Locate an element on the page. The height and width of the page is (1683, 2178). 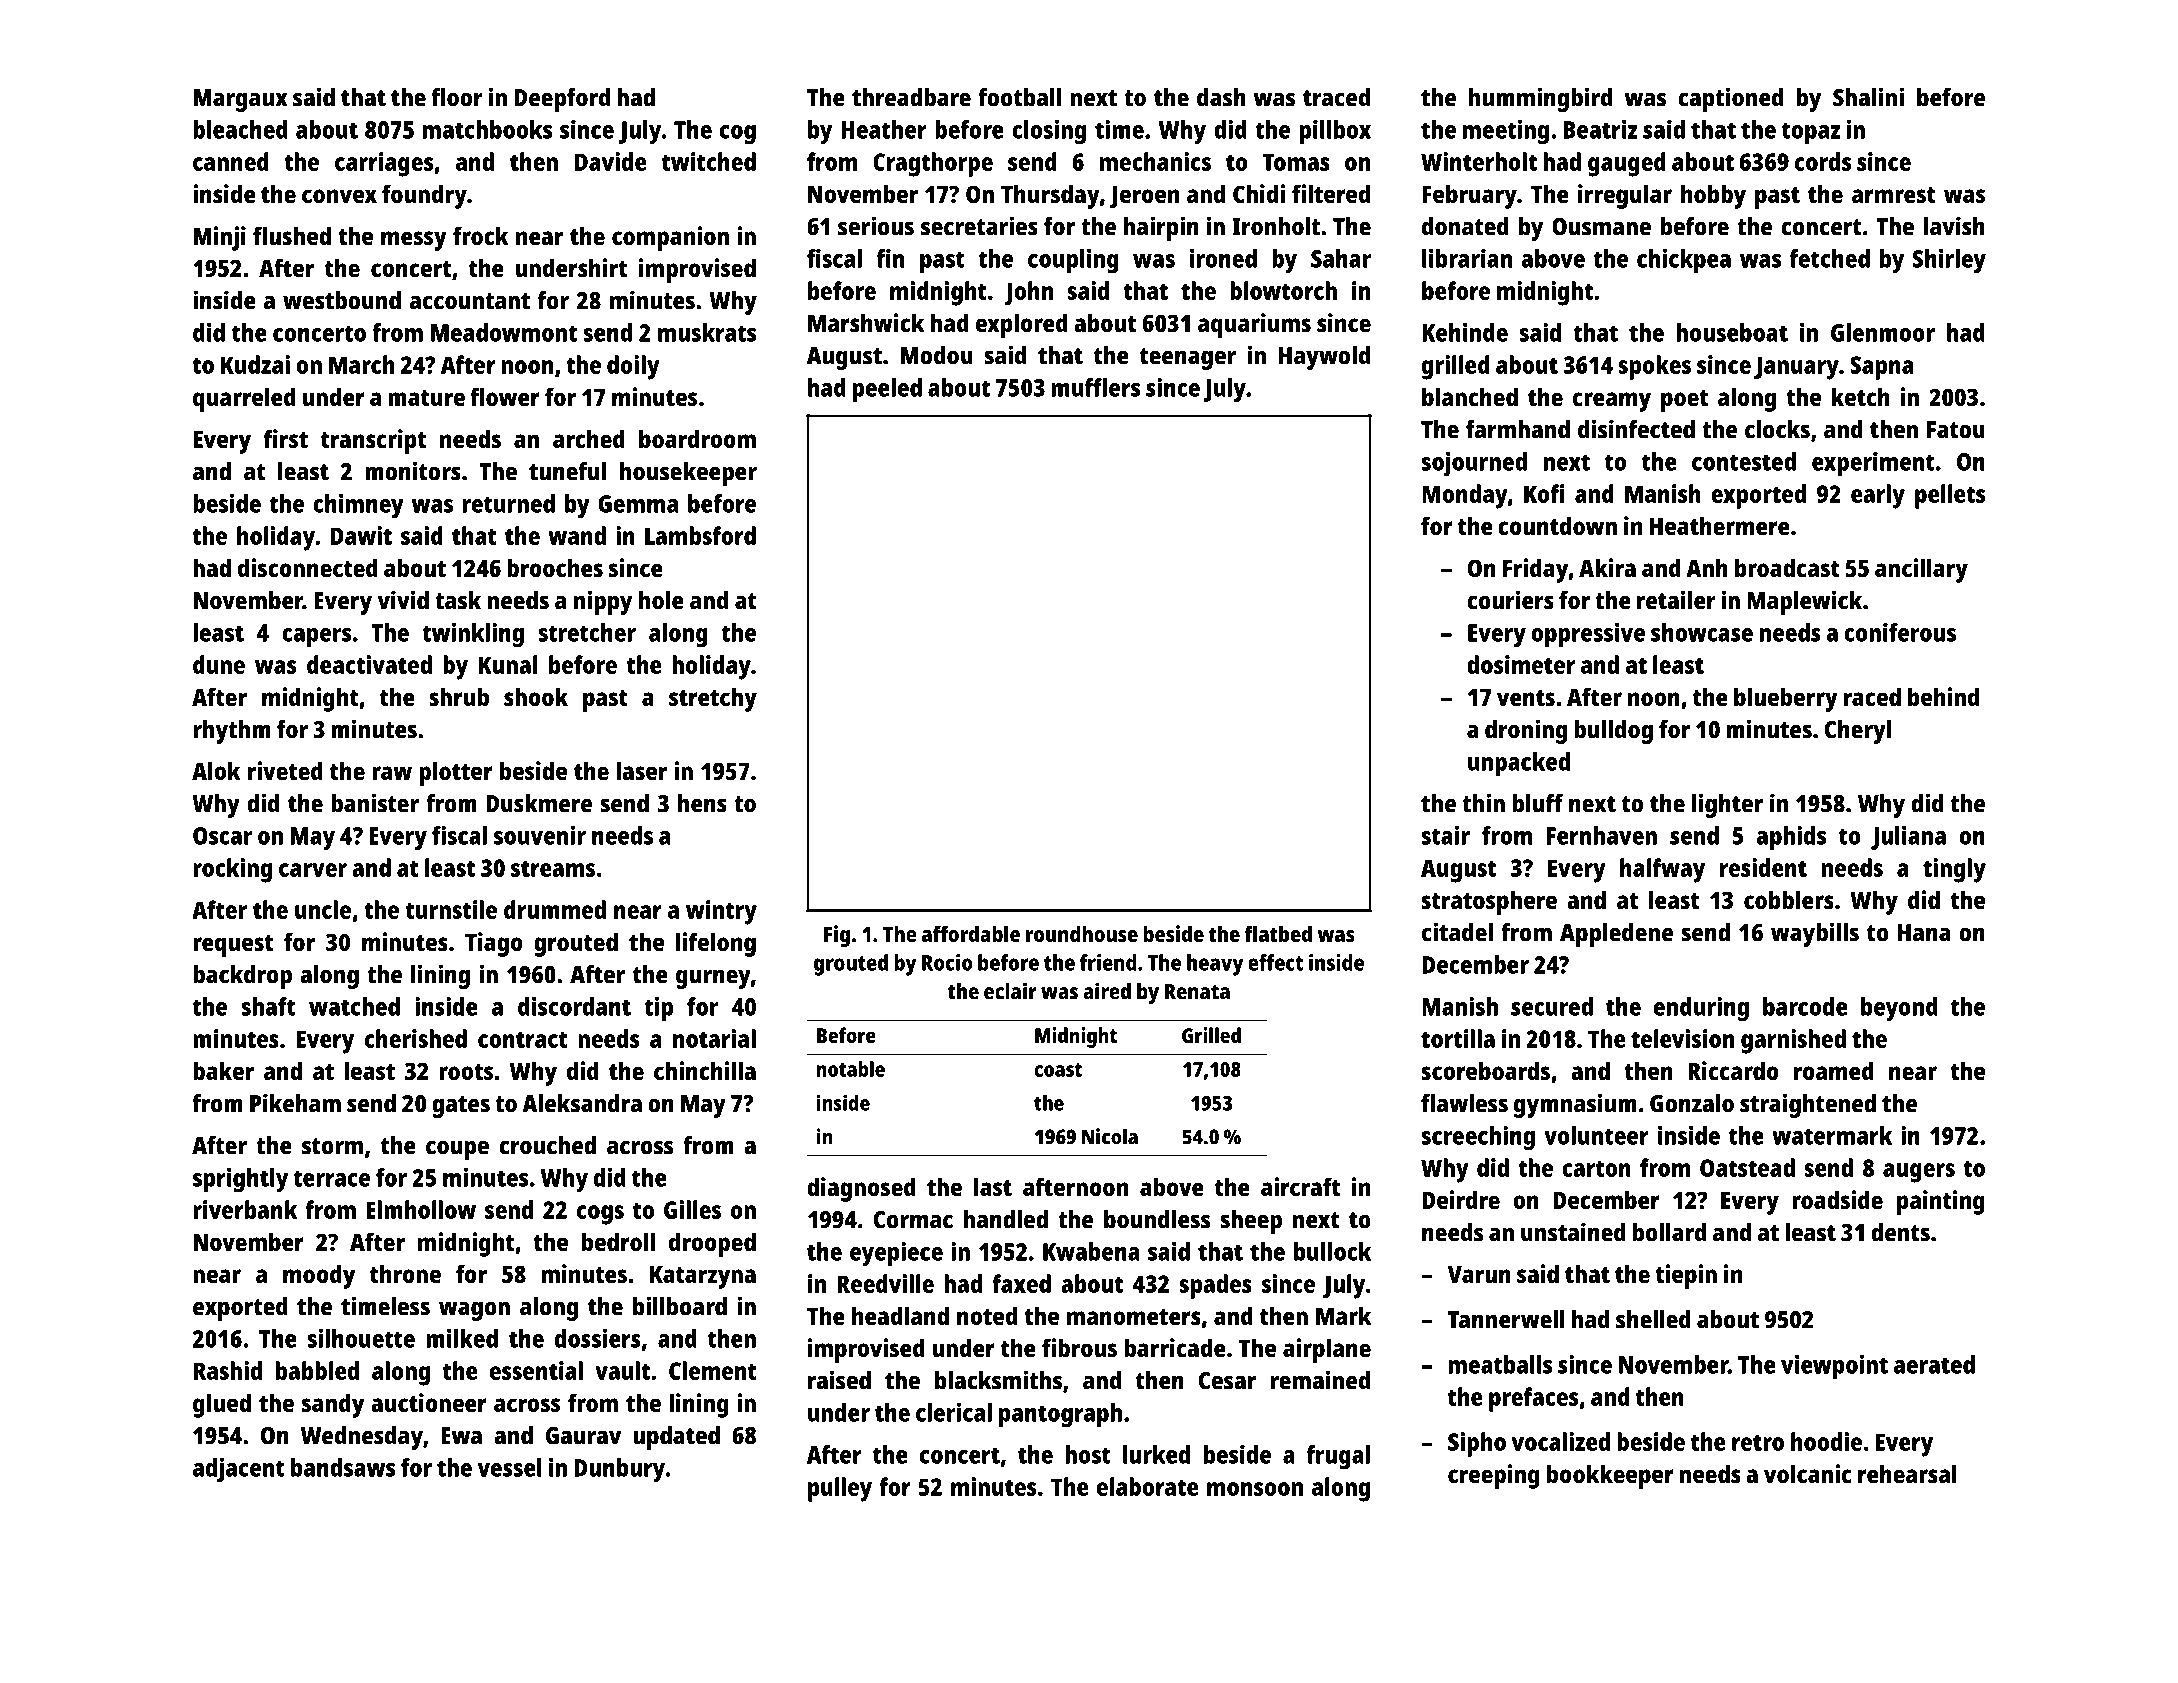
thin is located at coordinates (1483, 803).
